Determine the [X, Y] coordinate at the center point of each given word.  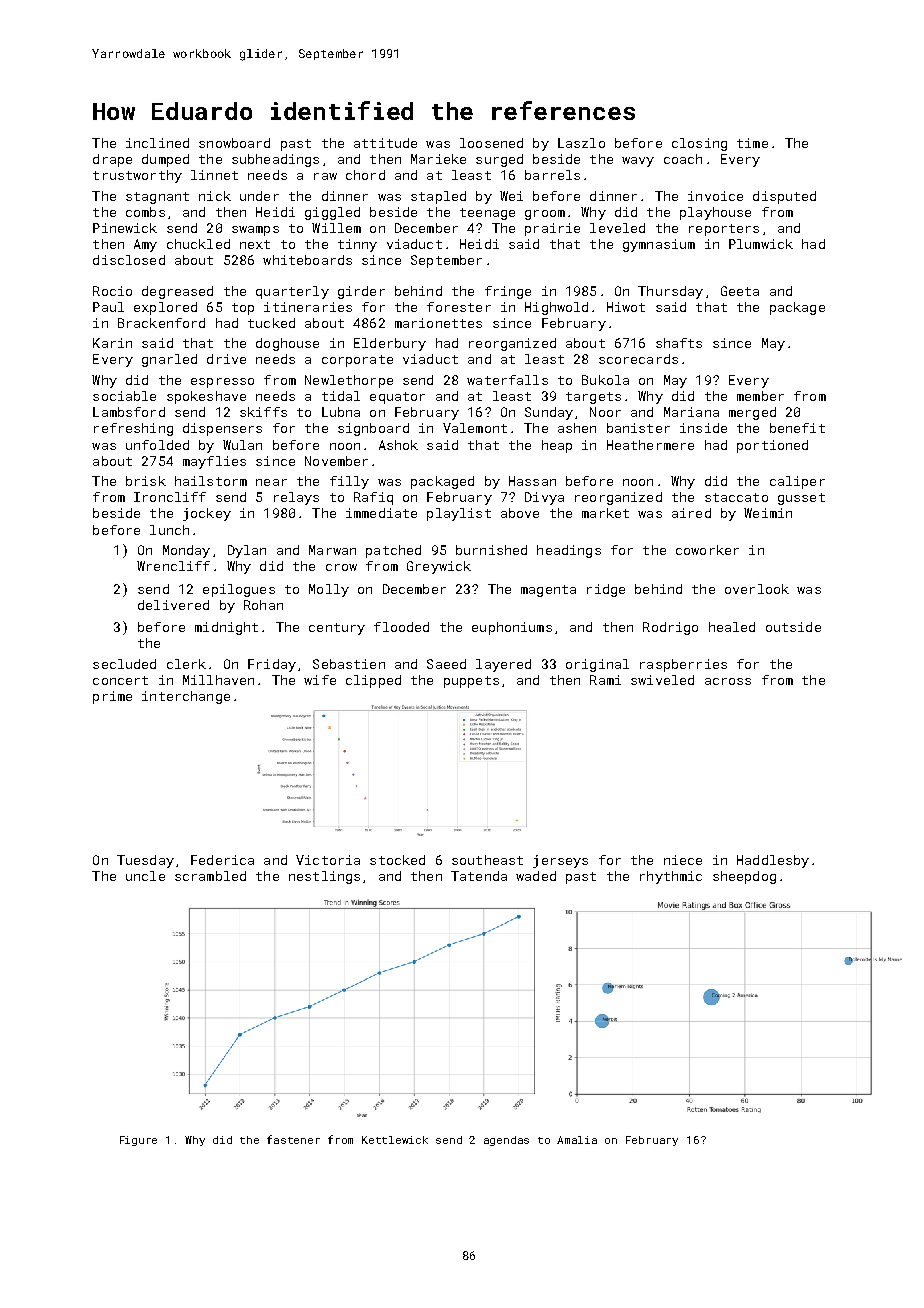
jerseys [560, 861]
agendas [506, 1141]
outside [793, 627]
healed [732, 627]
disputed [784, 197]
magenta [548, 591]
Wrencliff [173, 566]
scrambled [210, 876]
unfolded [157, 445]
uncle [145, 876]
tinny [357, 245]
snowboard [234, 143]
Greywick [439, 567]
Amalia [577, 1140]
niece [683, 860]
